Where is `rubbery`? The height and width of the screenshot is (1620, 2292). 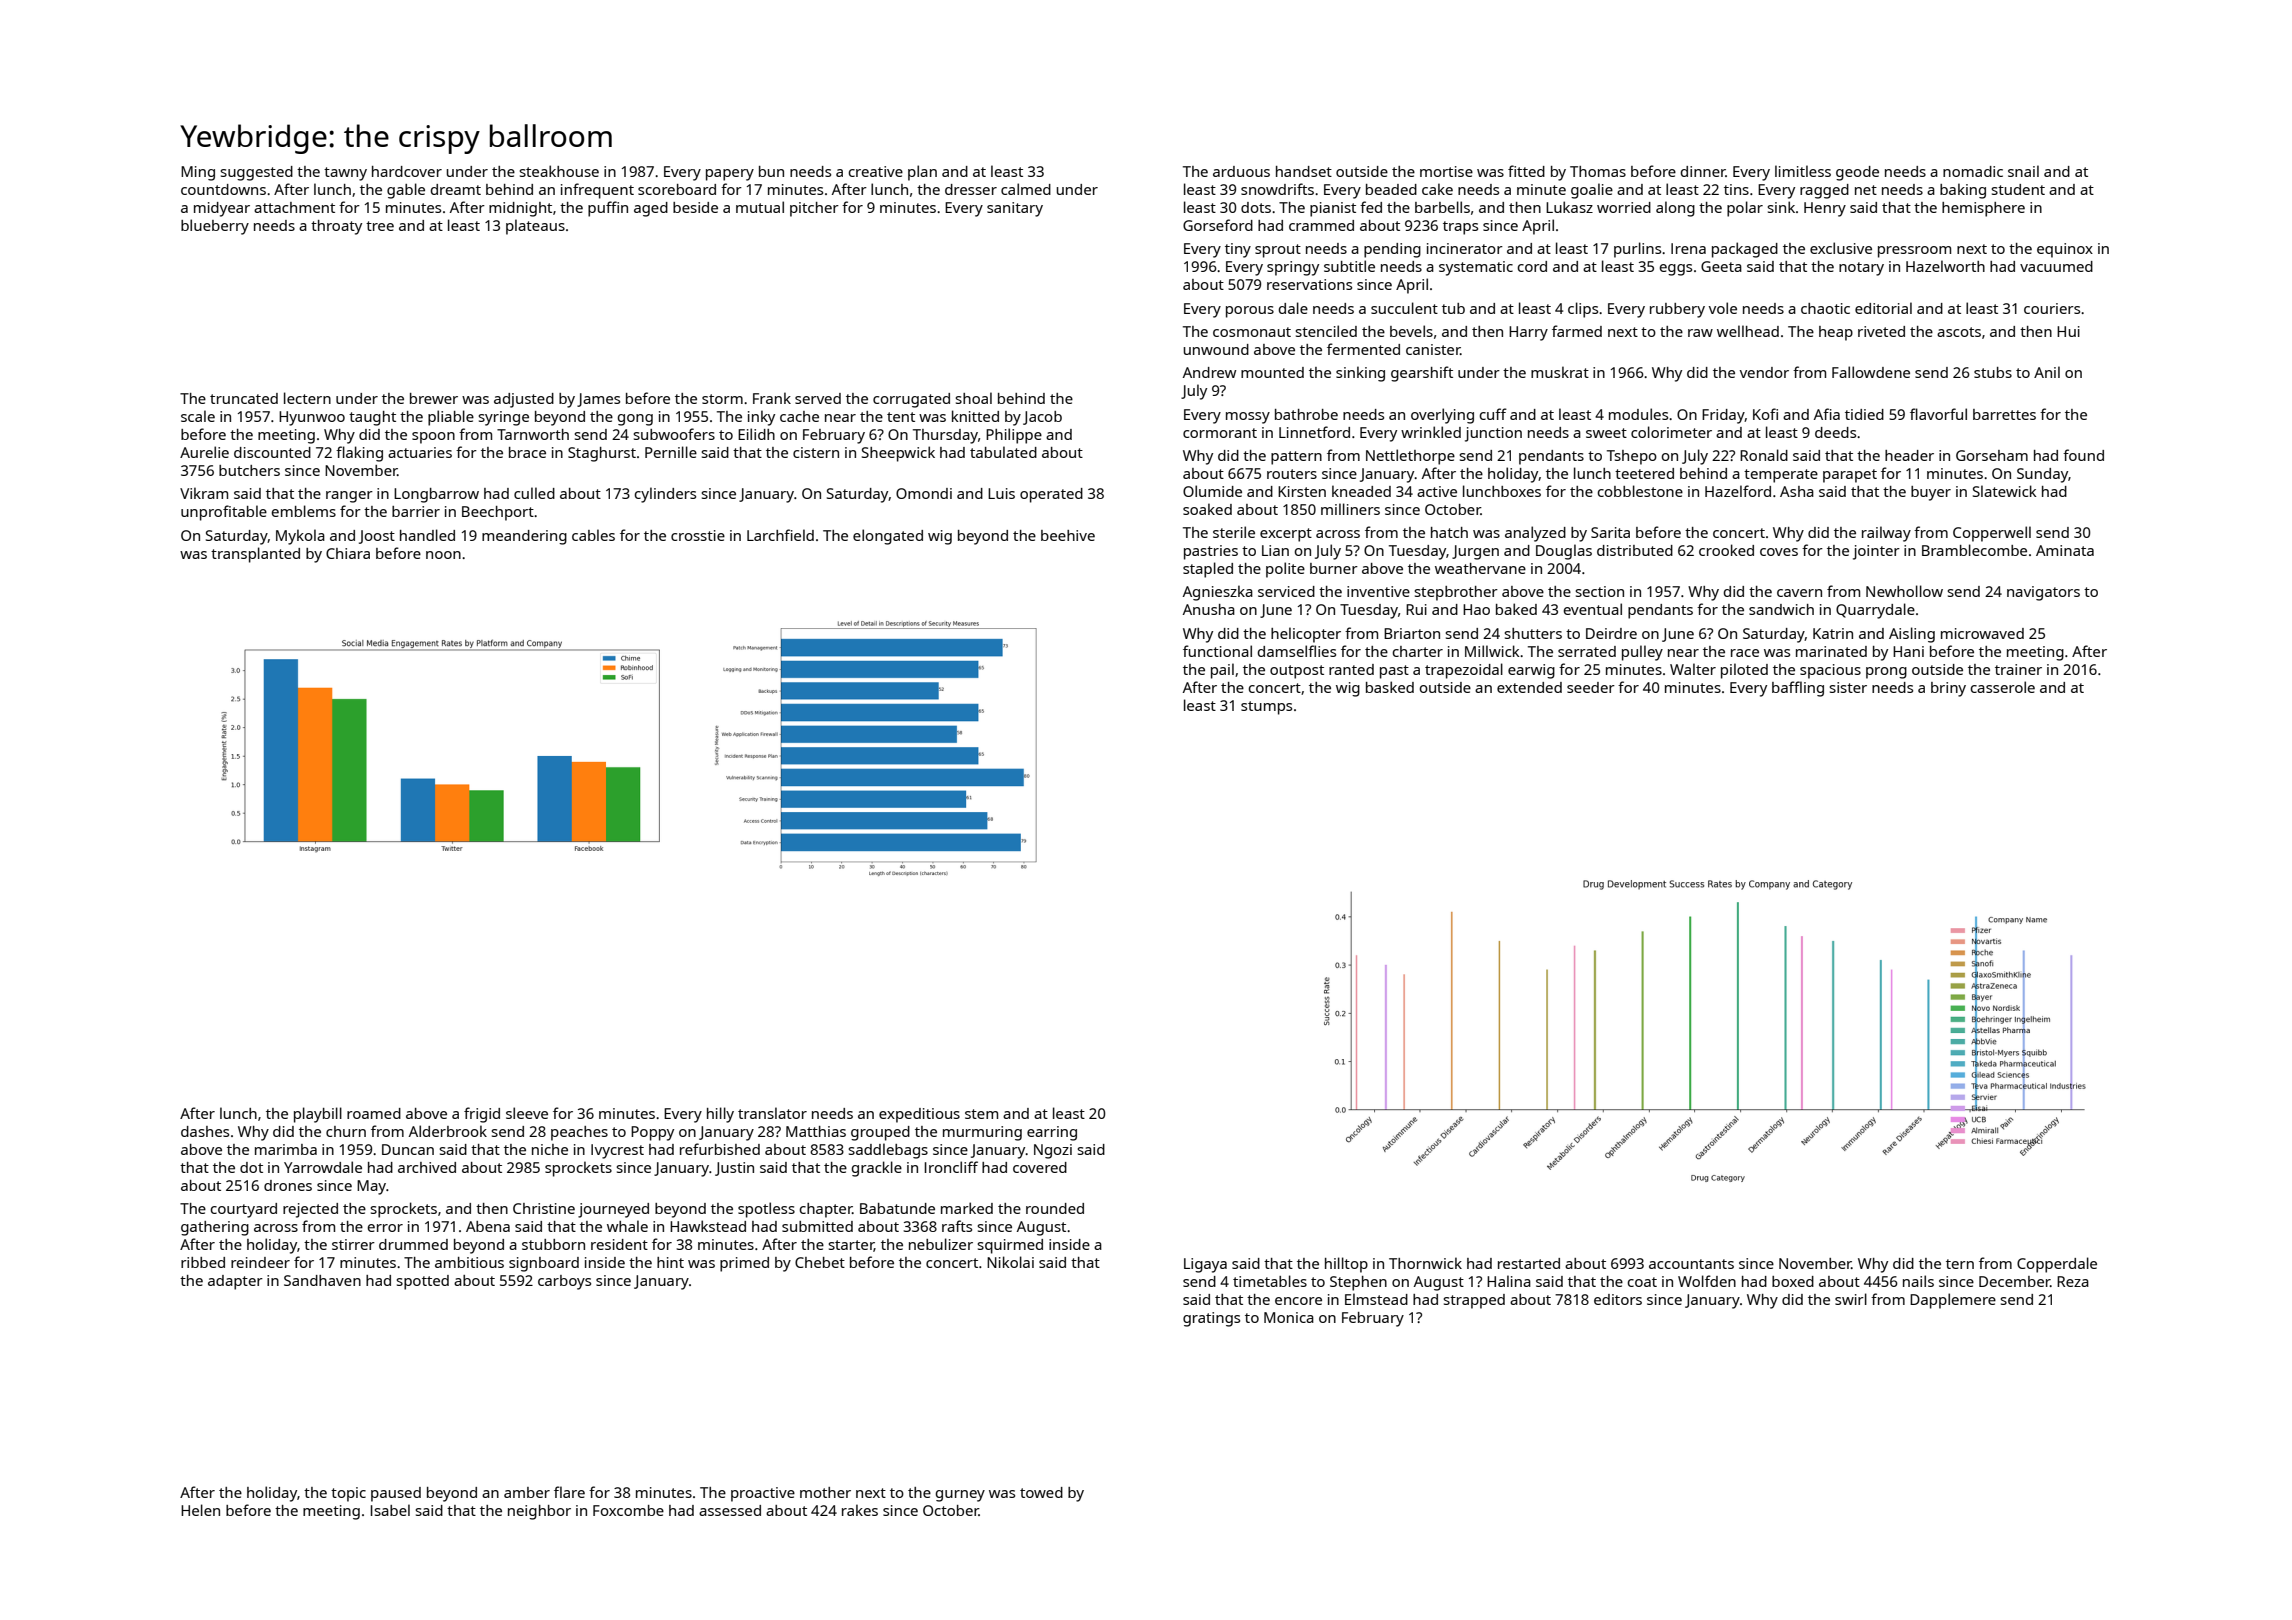
rubbery is located at coordinates (1677, 310).
